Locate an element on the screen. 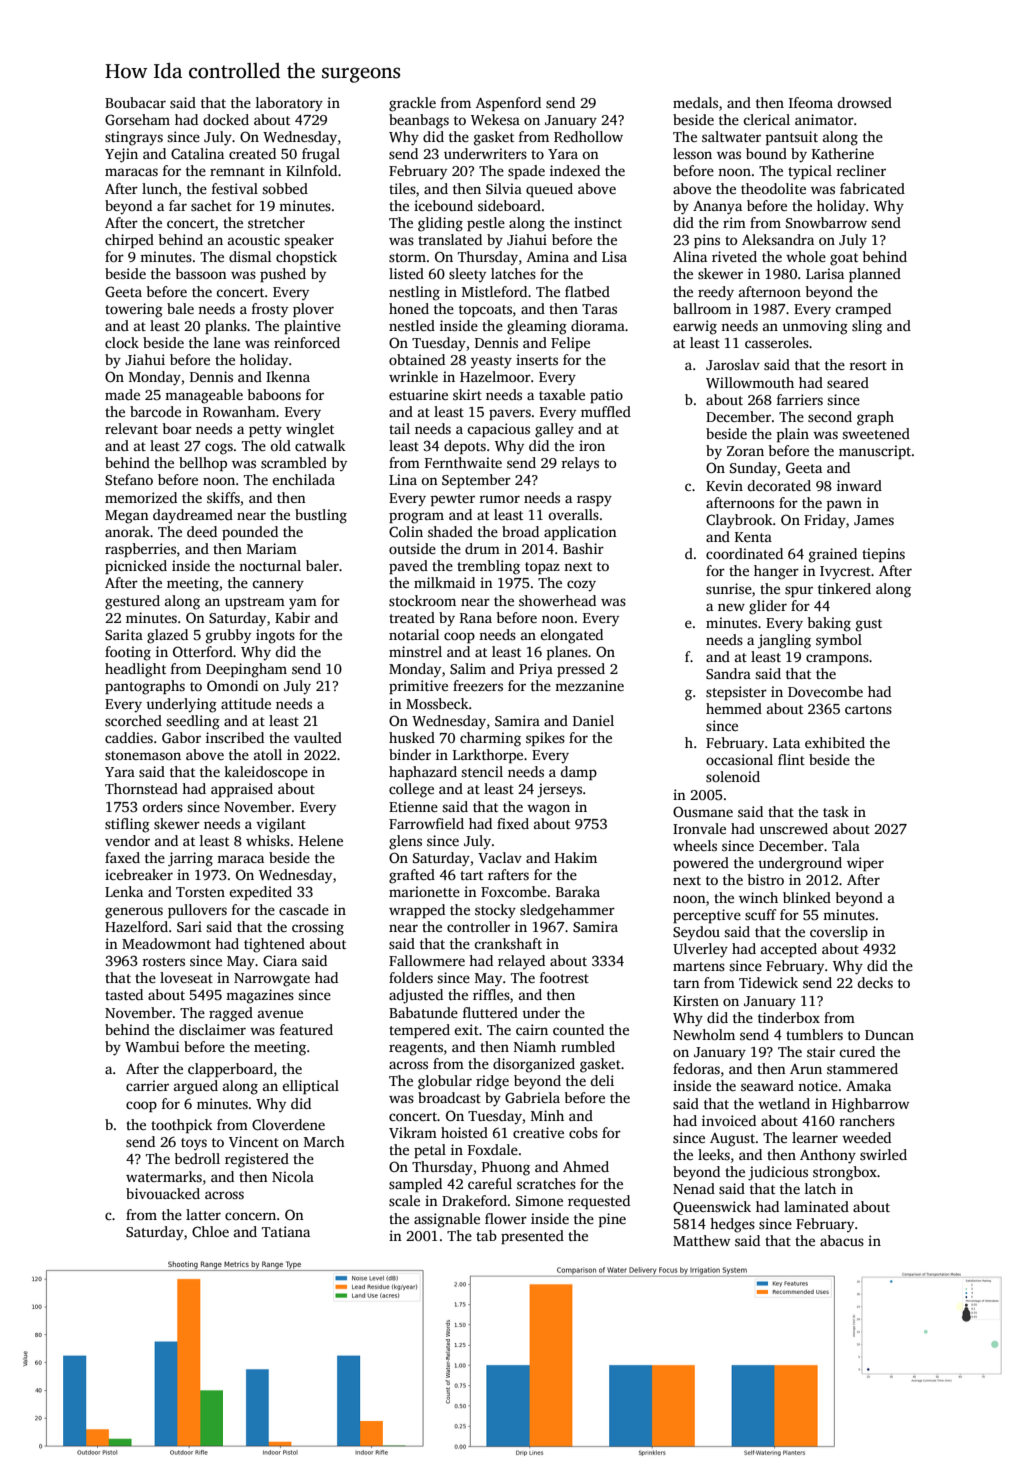 The width and height of the screenshot is (1021, 1479). bassoon is located at coordinates (201, 273).
